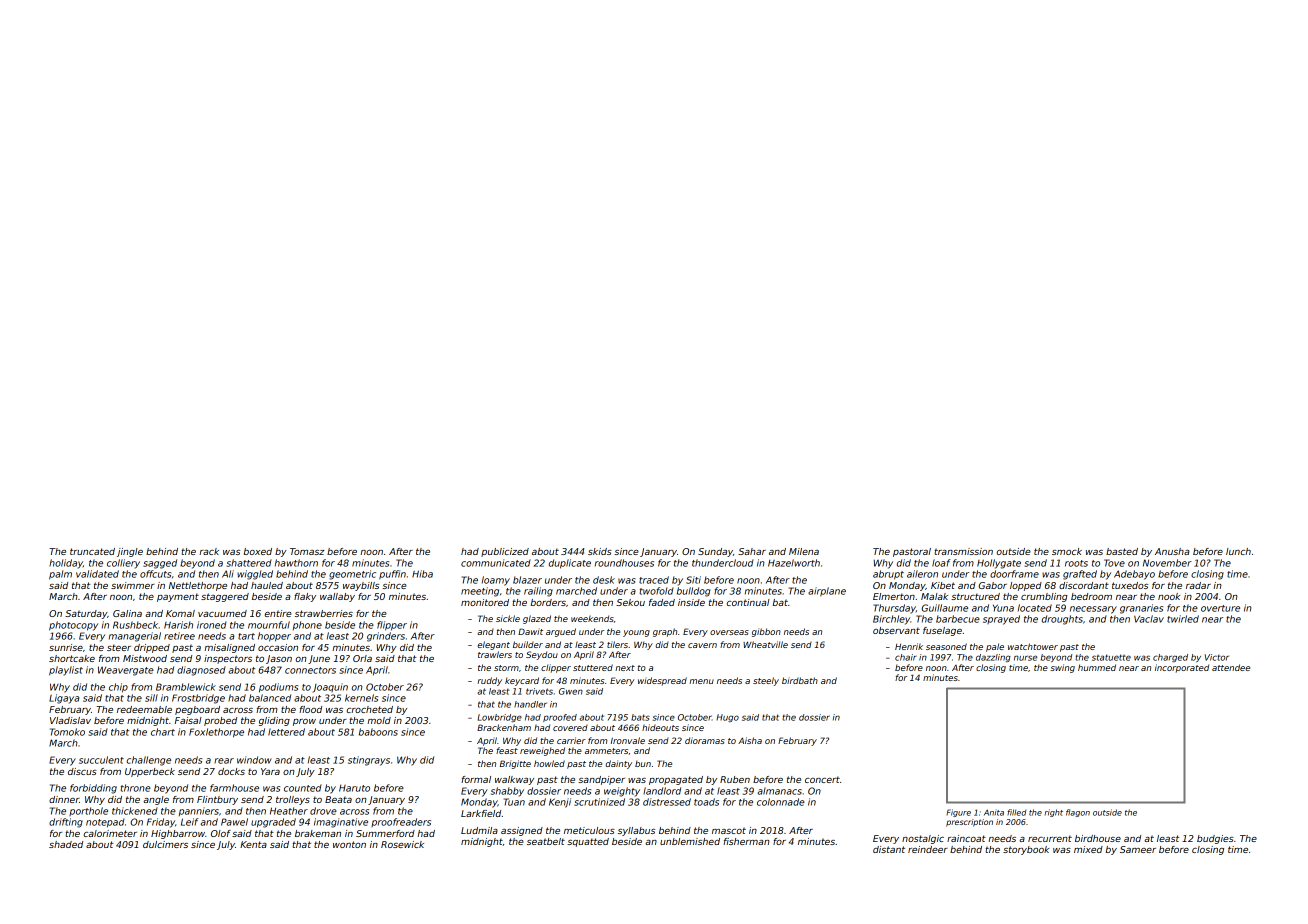 The height and width of the page is (924, 1308). I want to click on birdhouse, so click(1098, 838).
